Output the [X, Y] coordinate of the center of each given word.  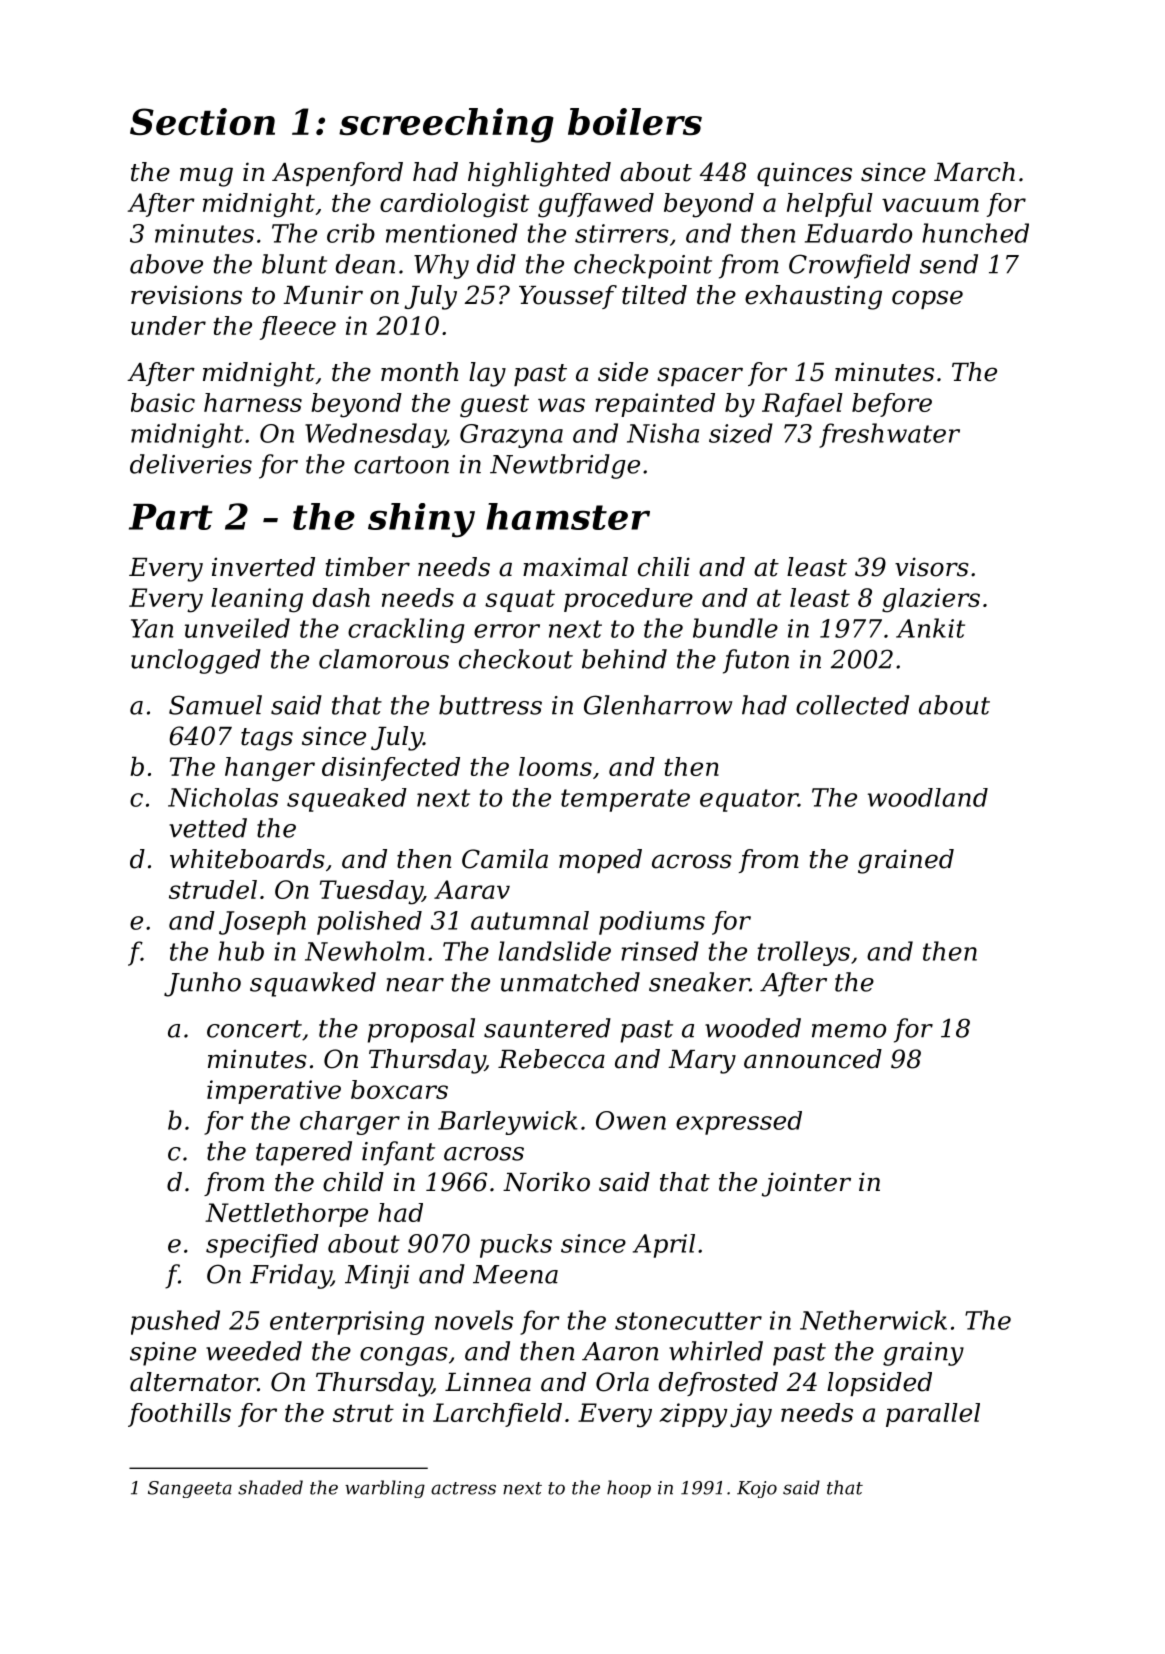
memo [849, 1031]
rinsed [660, 951]
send [949, 264]
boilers [635, 121]
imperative [274, 1092]
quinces [804, 174]
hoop [629, 1489]
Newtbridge [565, 466]
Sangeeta [190, 1489]
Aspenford [337, 174]
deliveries [191, 464]
